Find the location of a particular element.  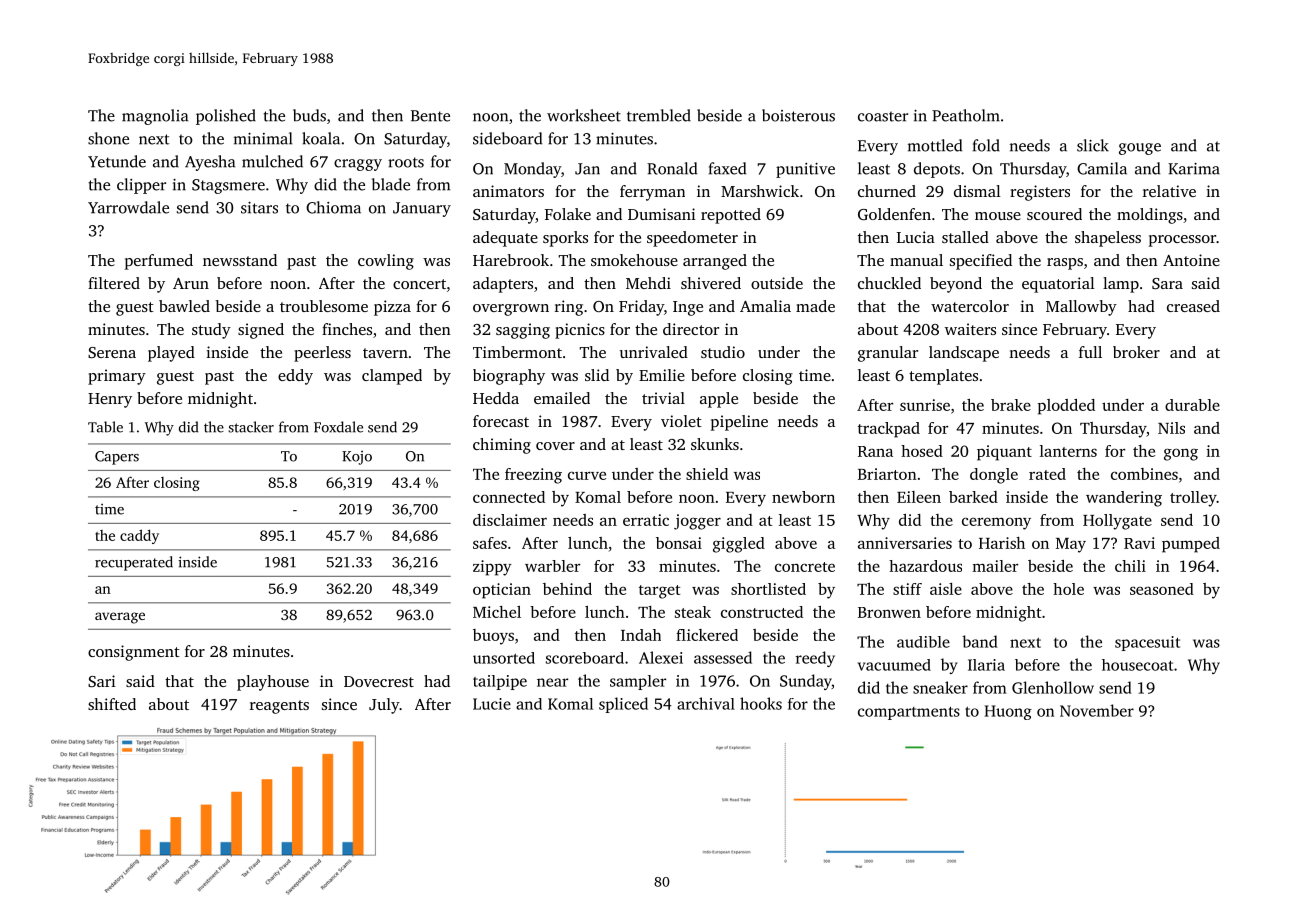

caddy is located at coordinates (139, 536).
